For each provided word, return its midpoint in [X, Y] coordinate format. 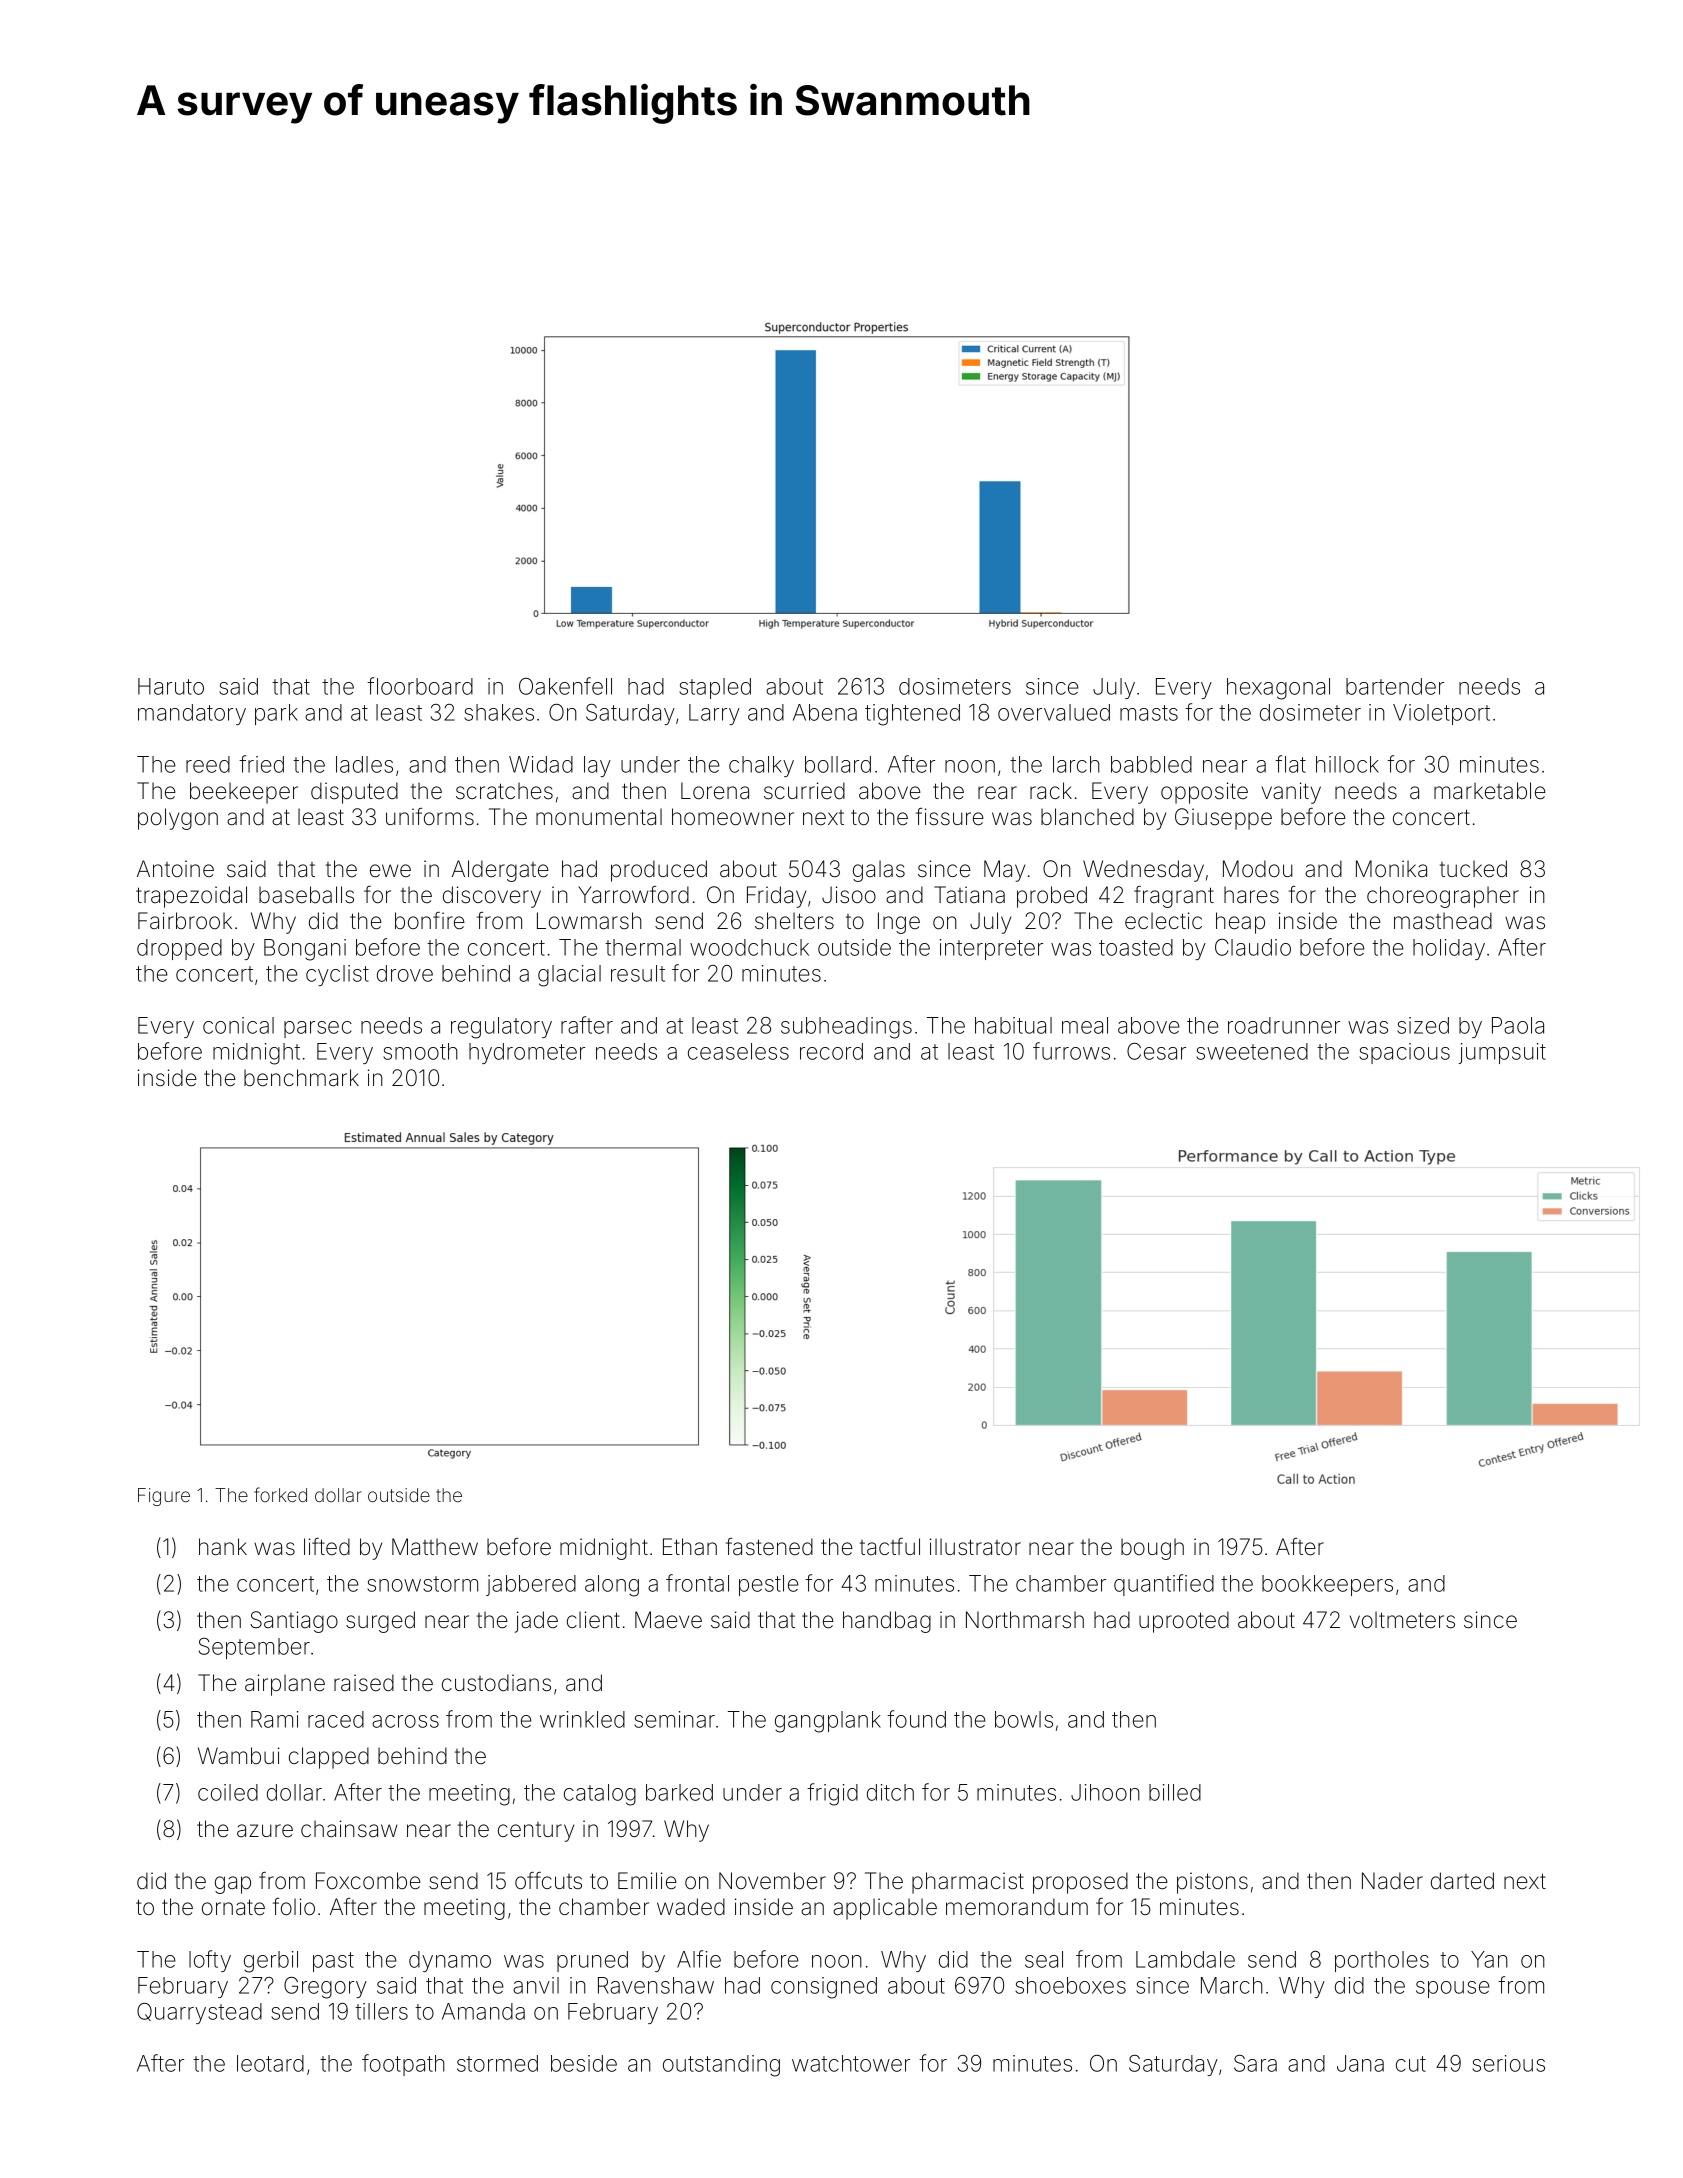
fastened [769, 1547]
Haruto [171, 686]
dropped [179, 949]
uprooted [1184, 1622]
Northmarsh [1025, 1620]
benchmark [301, 1078]
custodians [496, 1683]
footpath [403, 2065]
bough [1152, 1549]
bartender [1395, 686]
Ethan [690, 1547]
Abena [825, 712]
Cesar [1156, 1051]
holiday [1449, 949]
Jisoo [849, 895]
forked [280, 1494]
